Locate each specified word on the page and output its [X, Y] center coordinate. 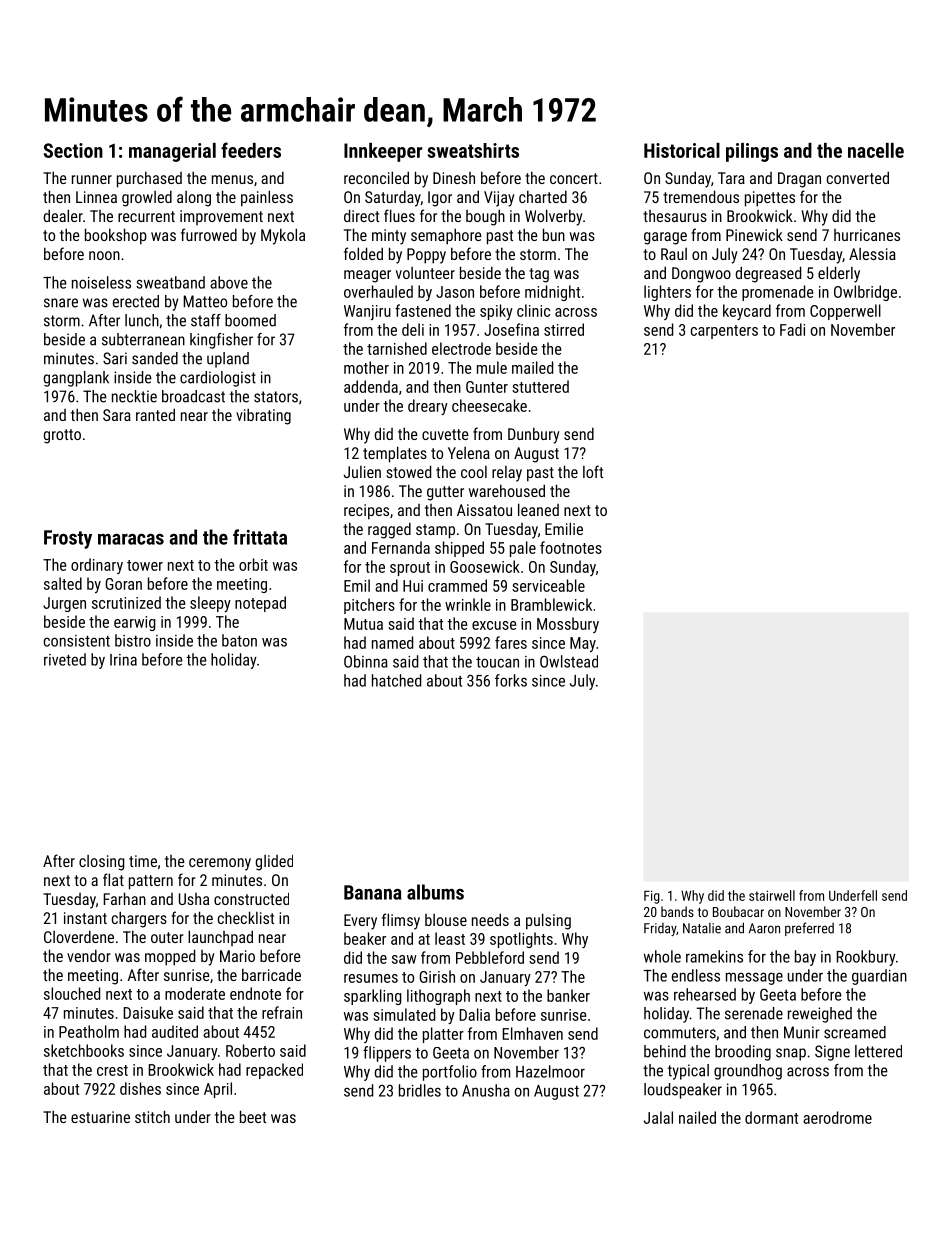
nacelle [876, 150]
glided [274, 863]
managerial [172, 152]
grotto [62, 436]
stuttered [540, 386]
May [583, 644]
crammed [457, 585]
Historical [682, 150]
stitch [152, 1116]
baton [239, 640]
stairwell [772, 895]
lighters [667, 293]
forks [511, 680]
